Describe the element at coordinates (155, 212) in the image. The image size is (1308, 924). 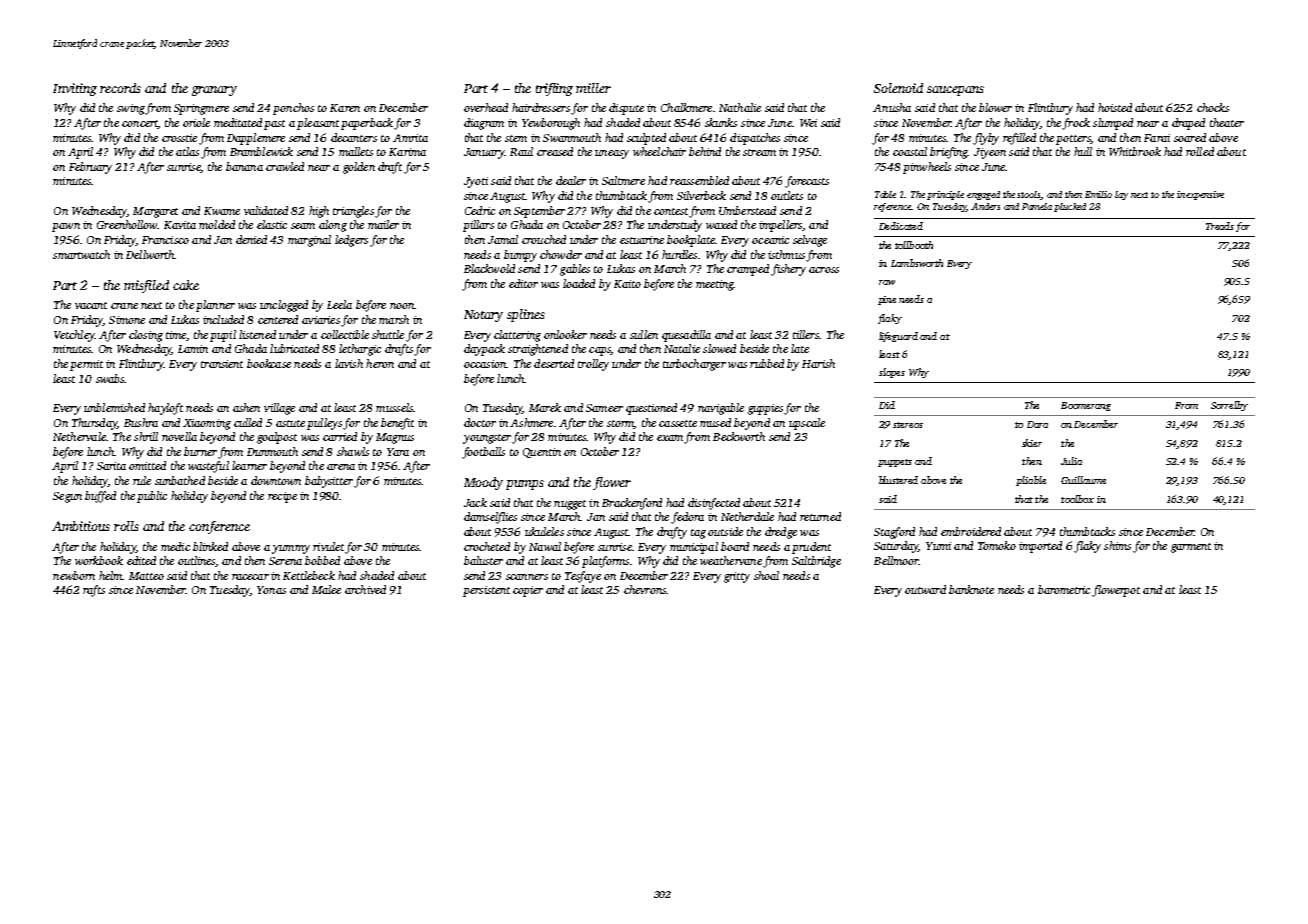
I see `Margaret` at that location.
